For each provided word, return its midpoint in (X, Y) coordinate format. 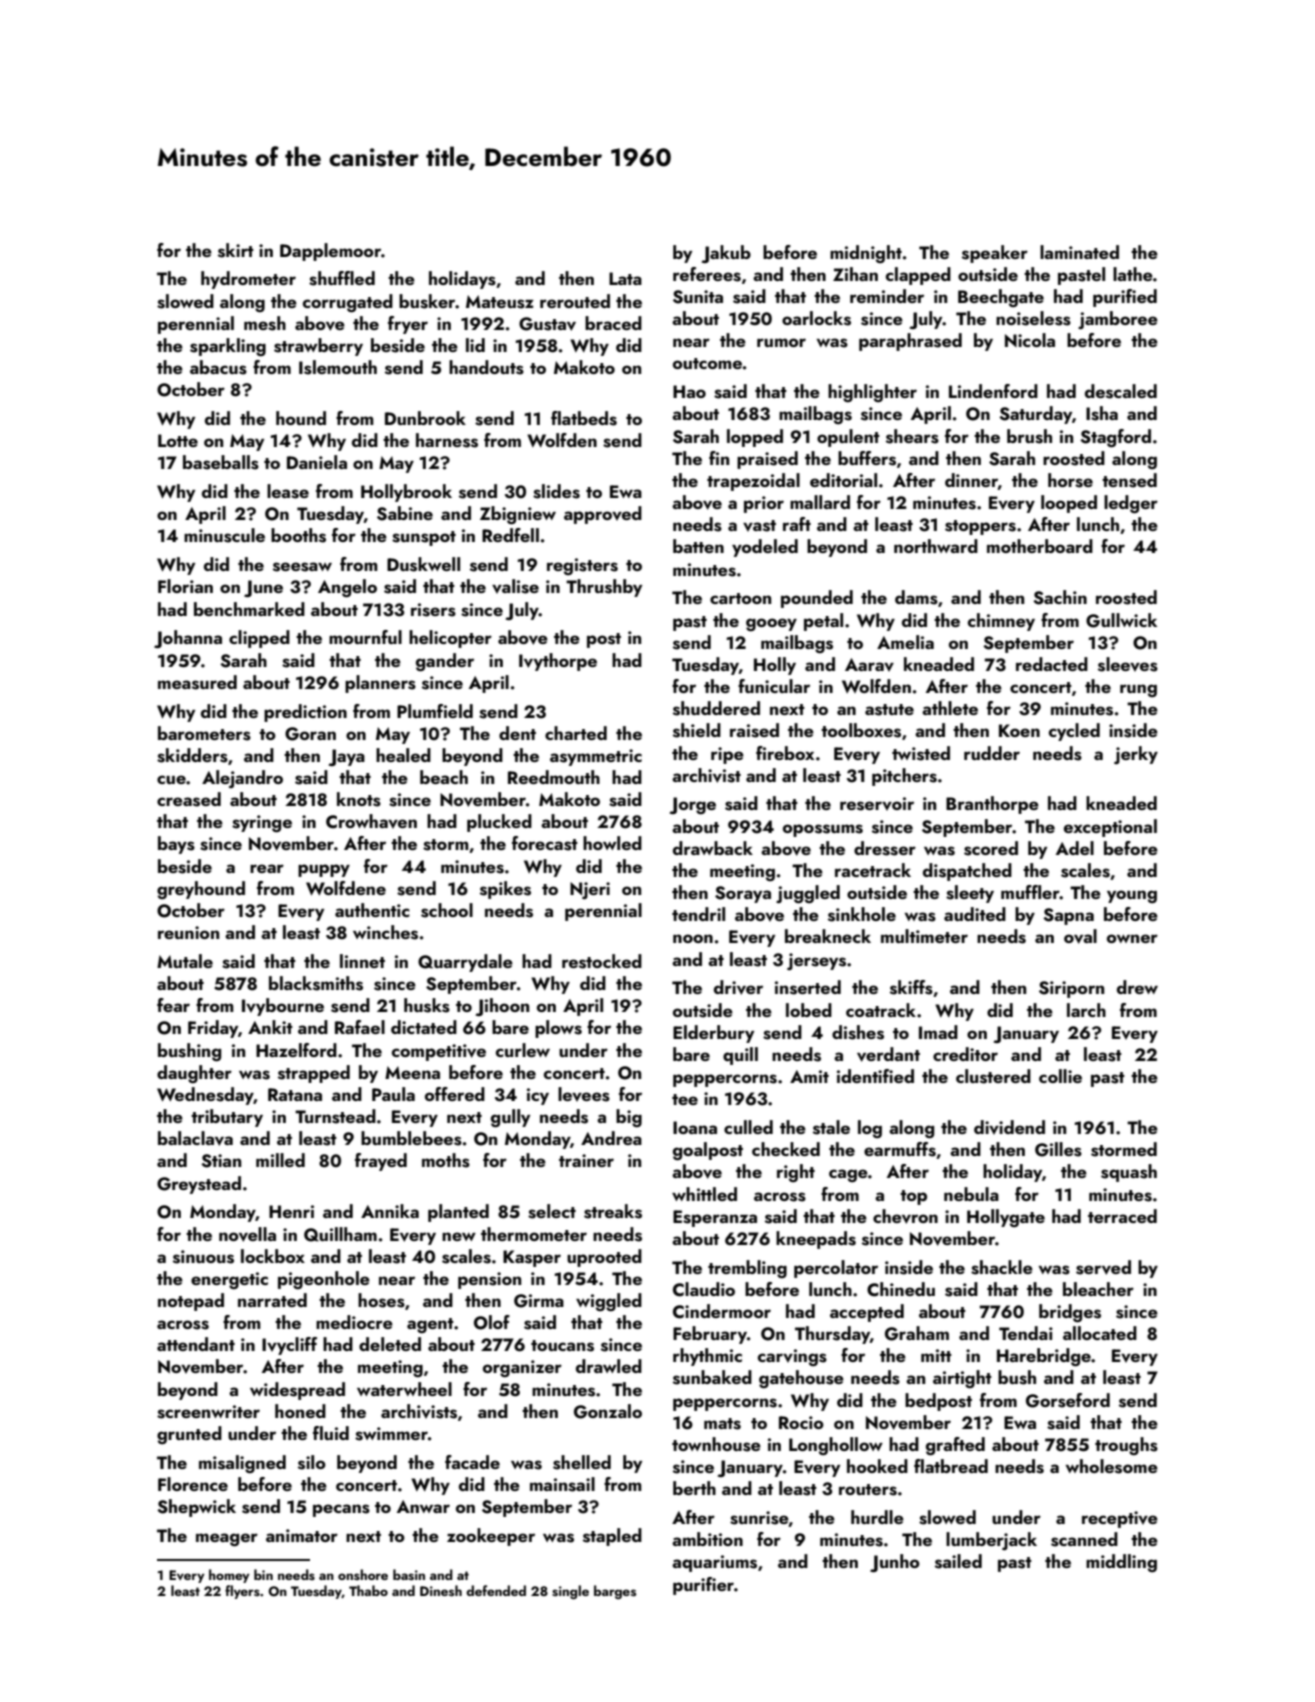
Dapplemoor (330, 252)
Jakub (726, 254)
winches (385, 932)
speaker (995, 254)
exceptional (1110, 828)
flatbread (951, 1466)
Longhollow (836, 1446)
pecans (341, 1510)
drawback (713, 848)
